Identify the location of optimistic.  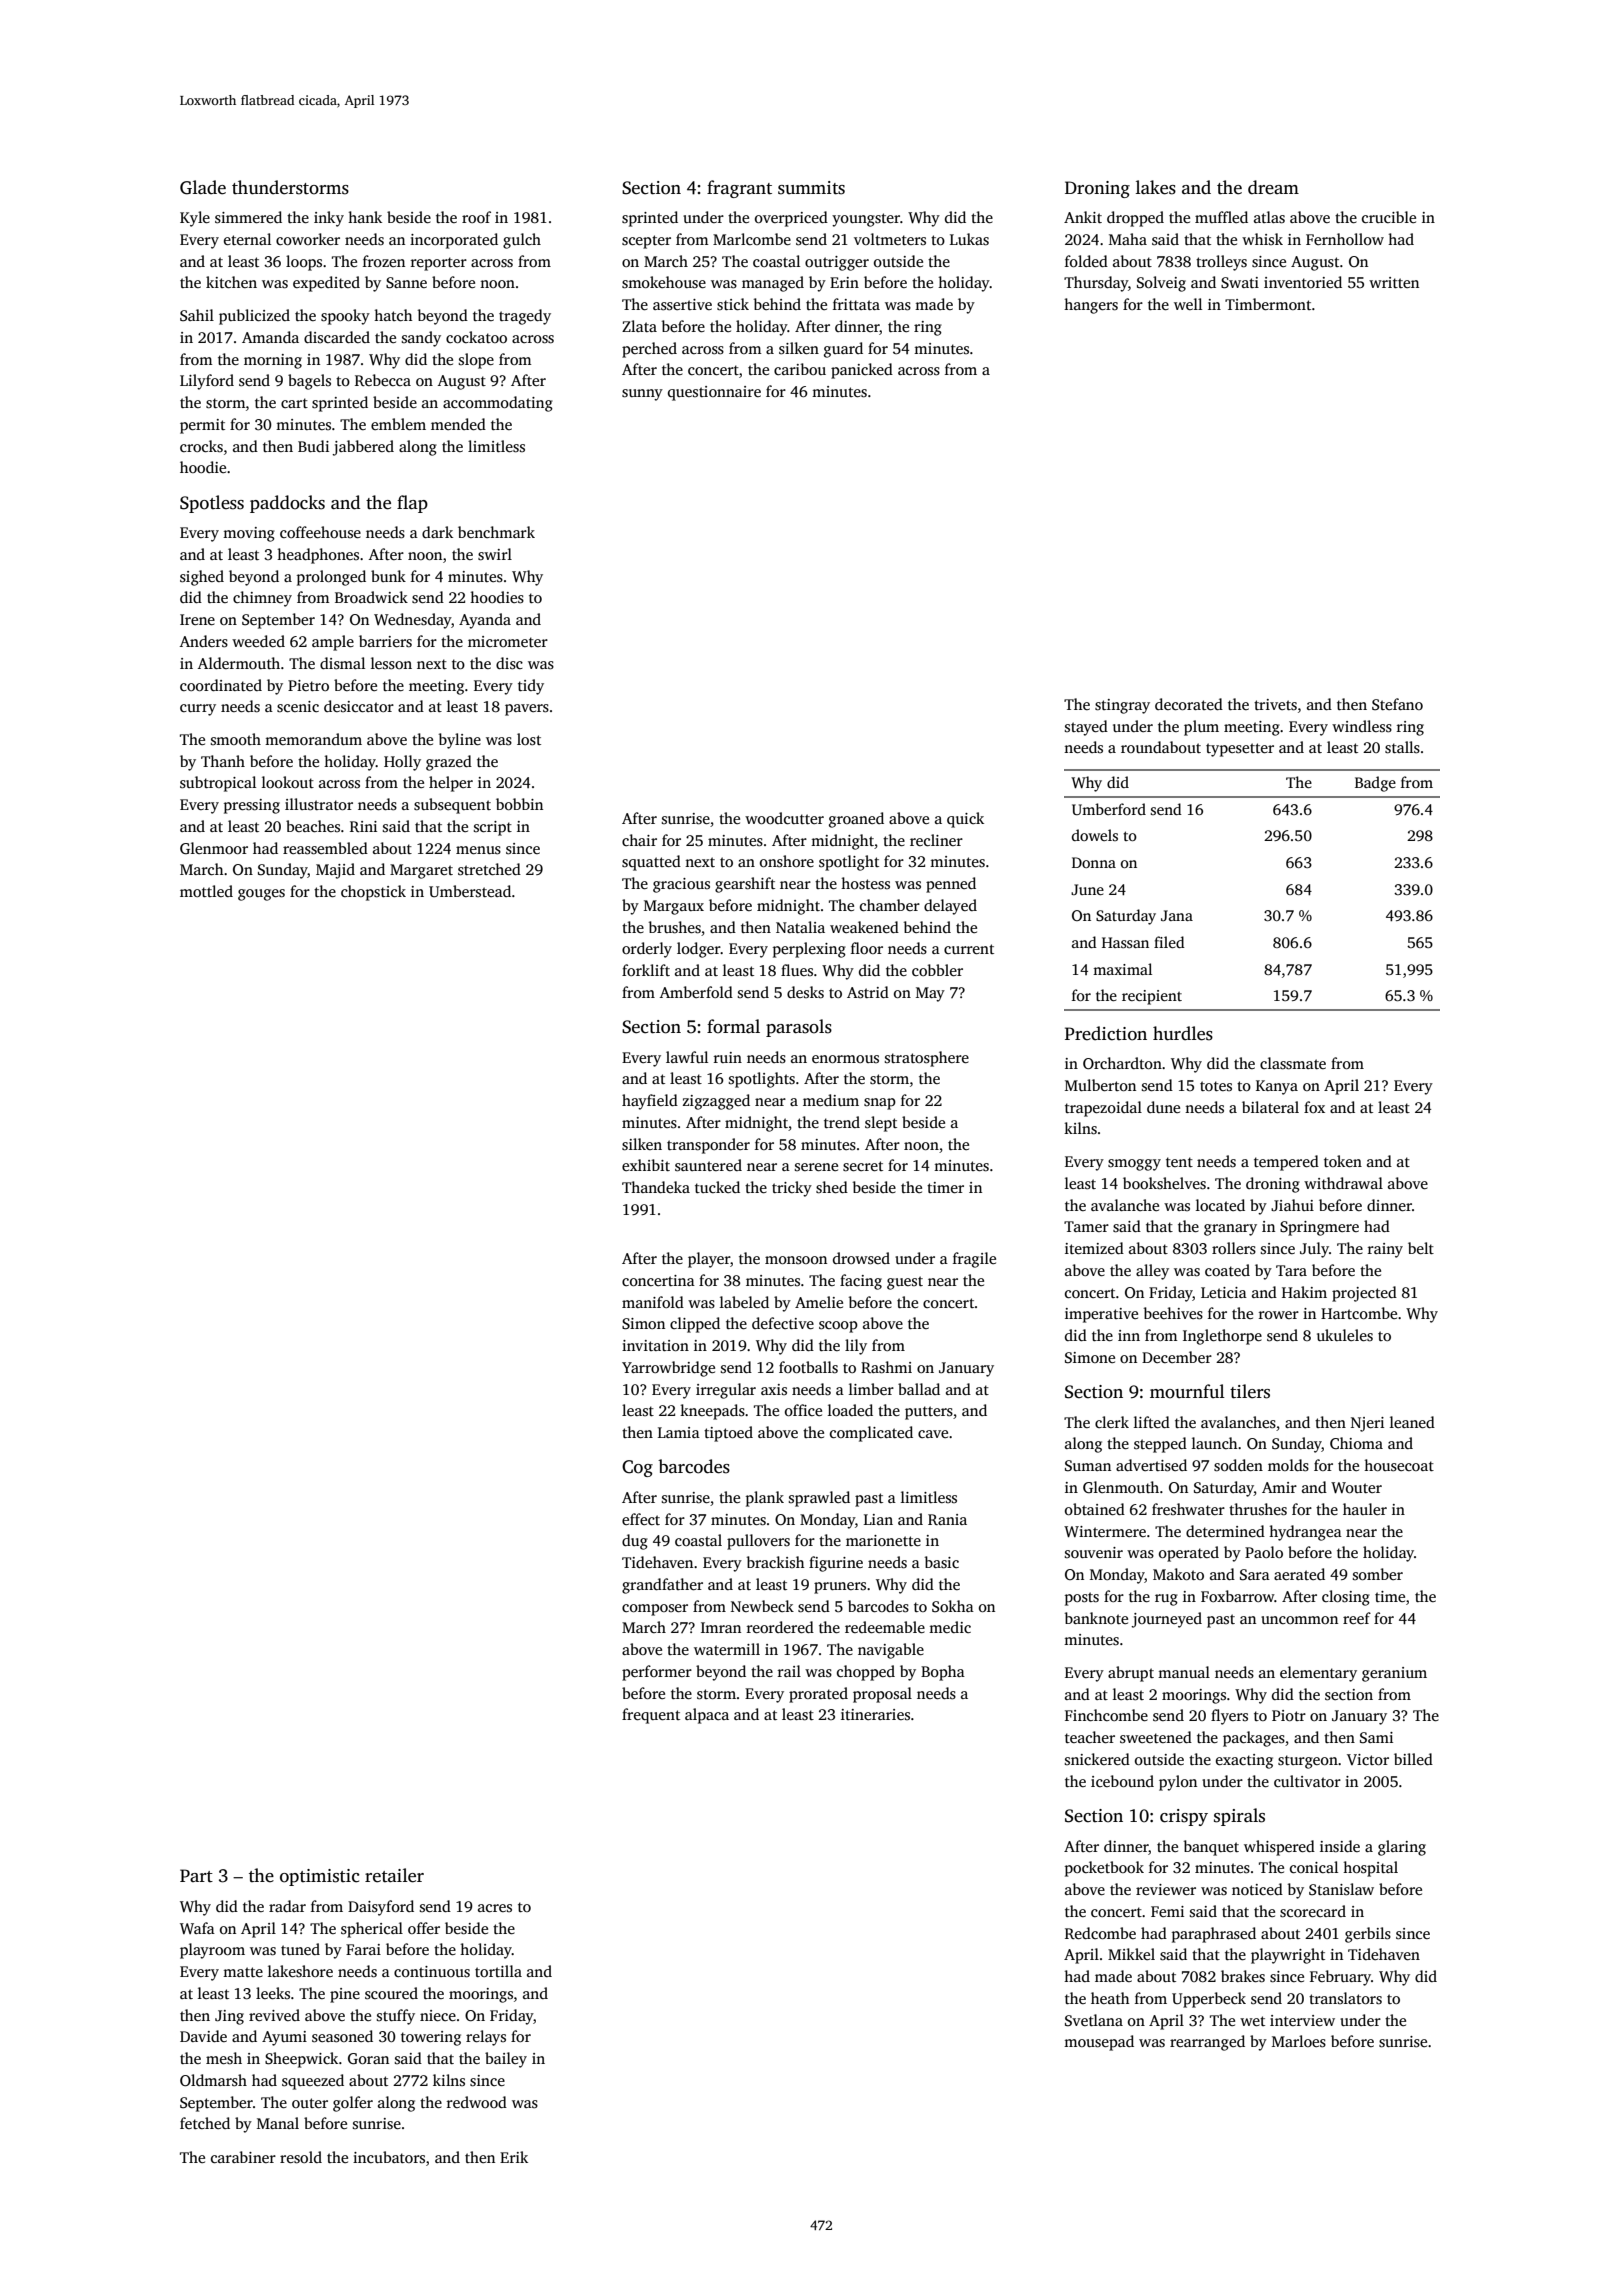
(320, 1877).
